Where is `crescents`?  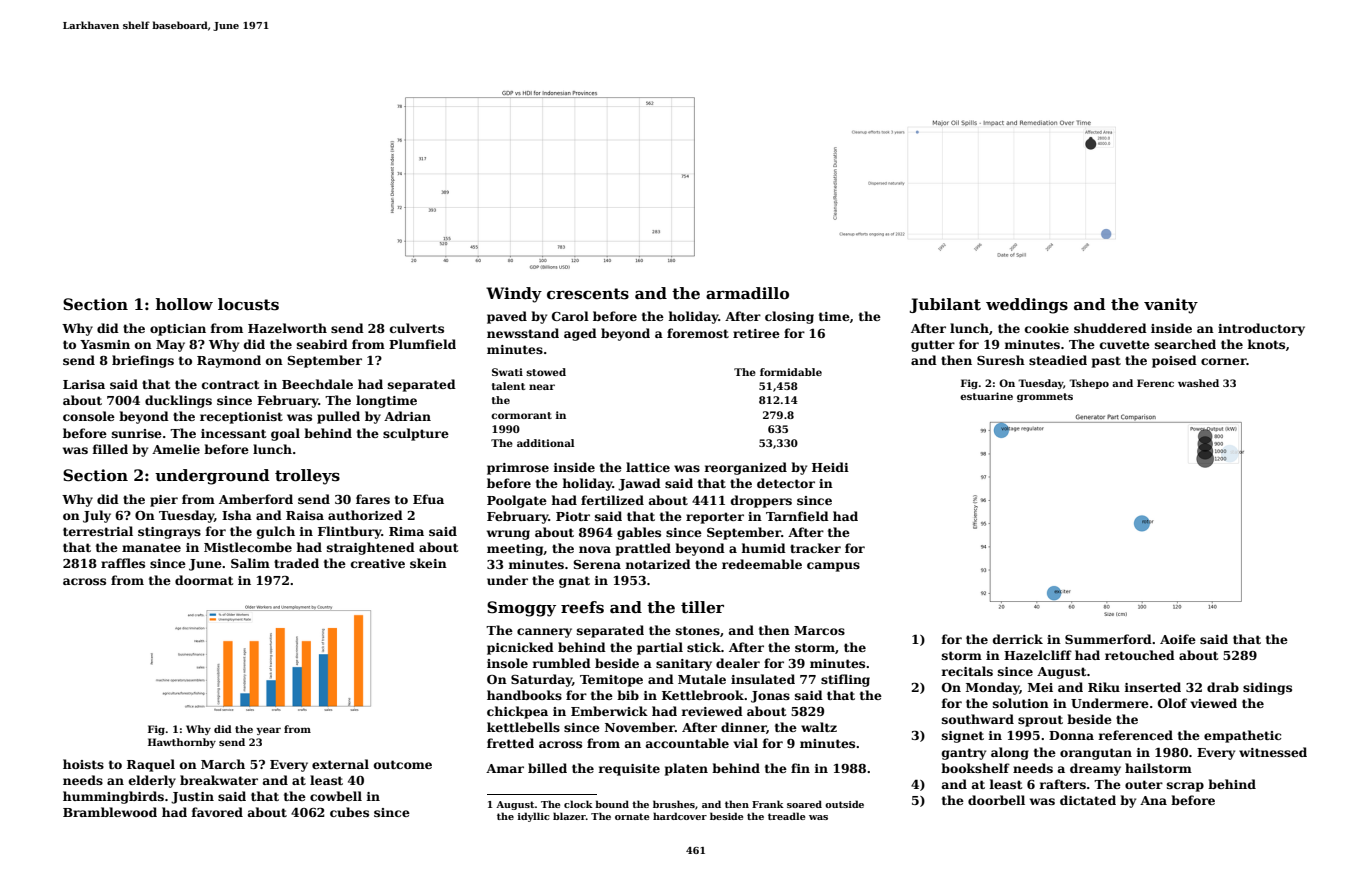
crescents is located at coordinates (588, 294).
